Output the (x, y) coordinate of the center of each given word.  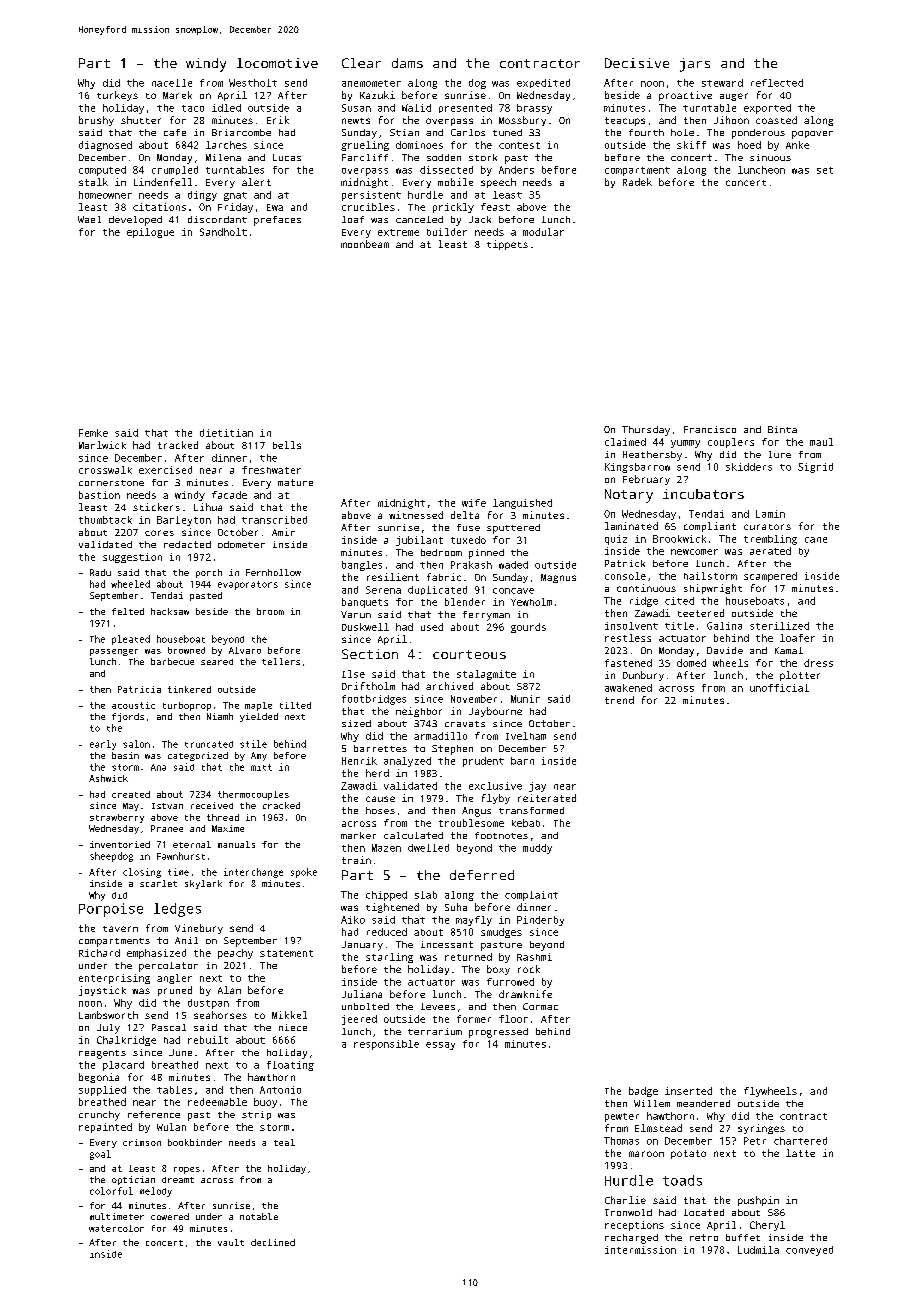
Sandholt (223, 232)
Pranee (167, 828)
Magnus (558, 578)
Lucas (287, 157)
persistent (371, 196)
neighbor (419, 712)
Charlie (625, 1200)
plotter (800, 676)
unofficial (779, 688)
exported (767, 109)
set (825, 170)
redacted (187, 544)
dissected (446, 170)
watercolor (116, 1228)
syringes (761, 1129)
